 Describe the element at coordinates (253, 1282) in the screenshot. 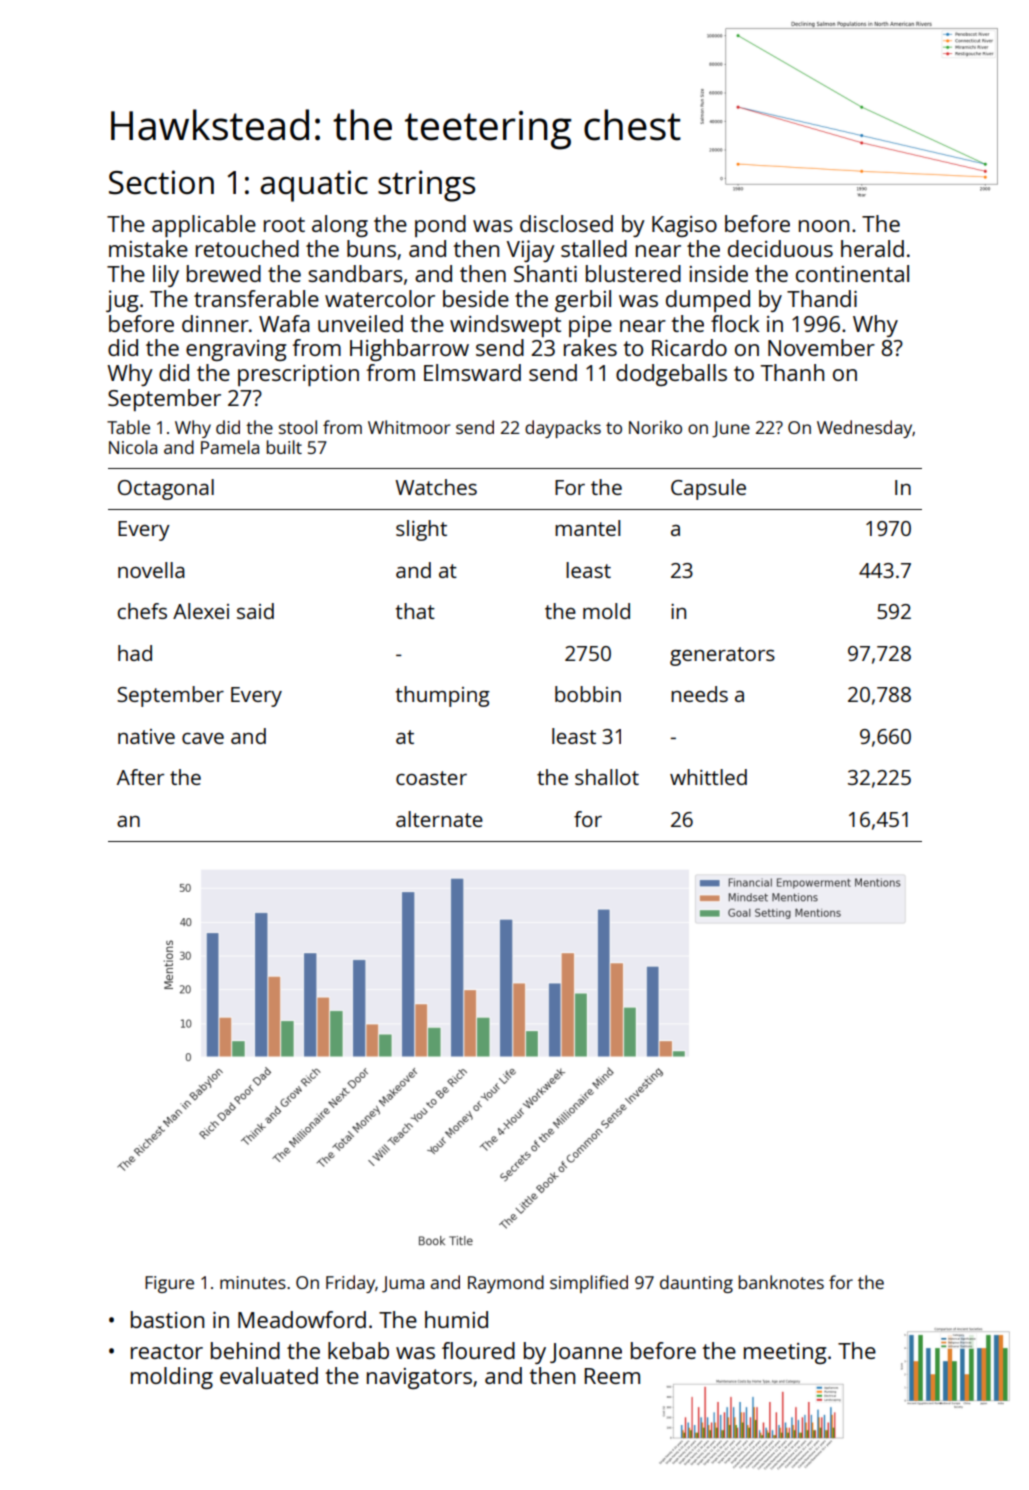

I see `minutes` at that location.
